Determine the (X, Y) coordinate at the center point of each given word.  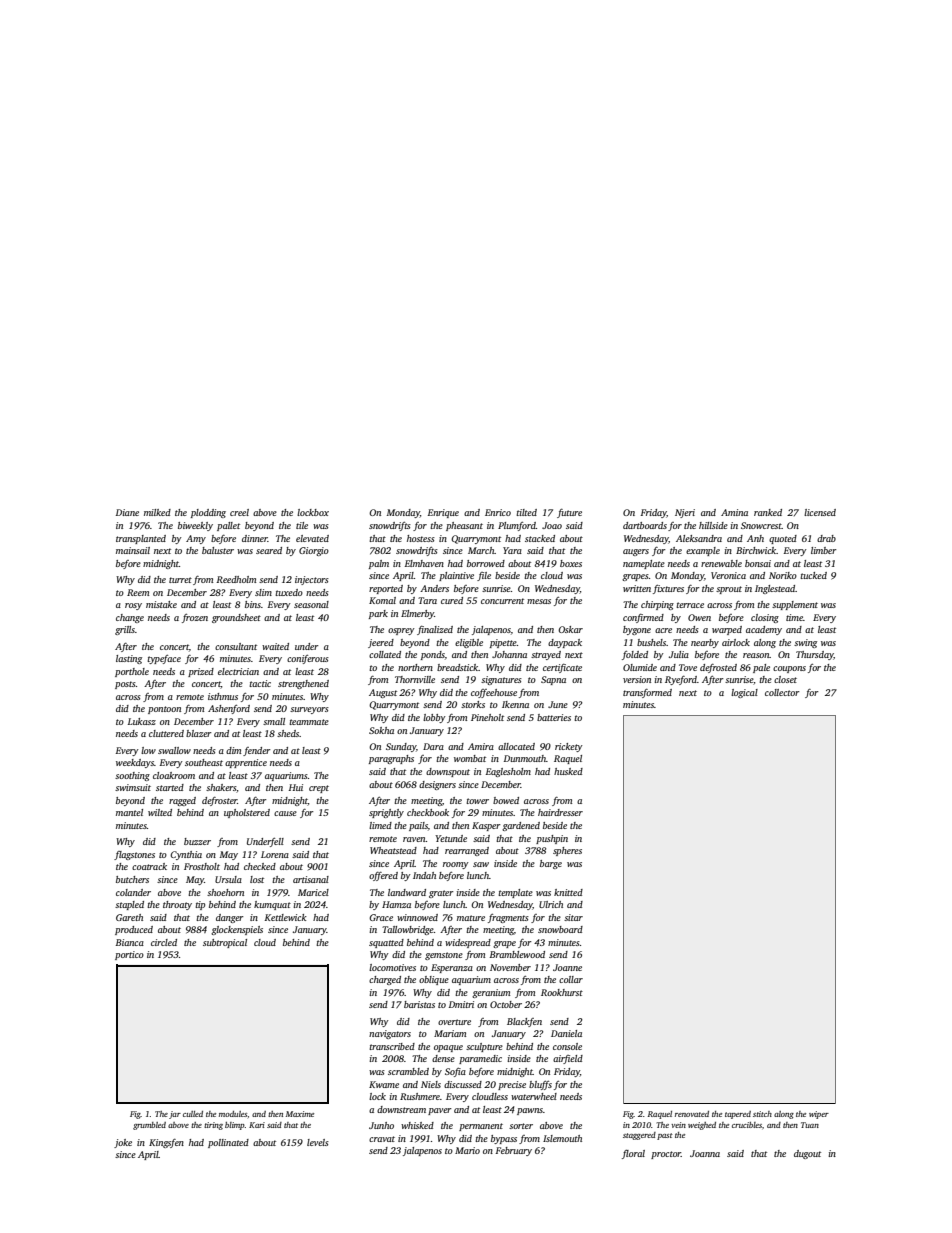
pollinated (228, 1143)
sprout (729, 590)
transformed (647, 693)
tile (302, 525)
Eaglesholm (508, 772)
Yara (512, 550)
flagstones (134, 855)
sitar (573, 917)
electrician (238, 671)
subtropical (225, 943)
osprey (401, 631)
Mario (467, 1150)
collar (571, 979)
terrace (690, 605)
